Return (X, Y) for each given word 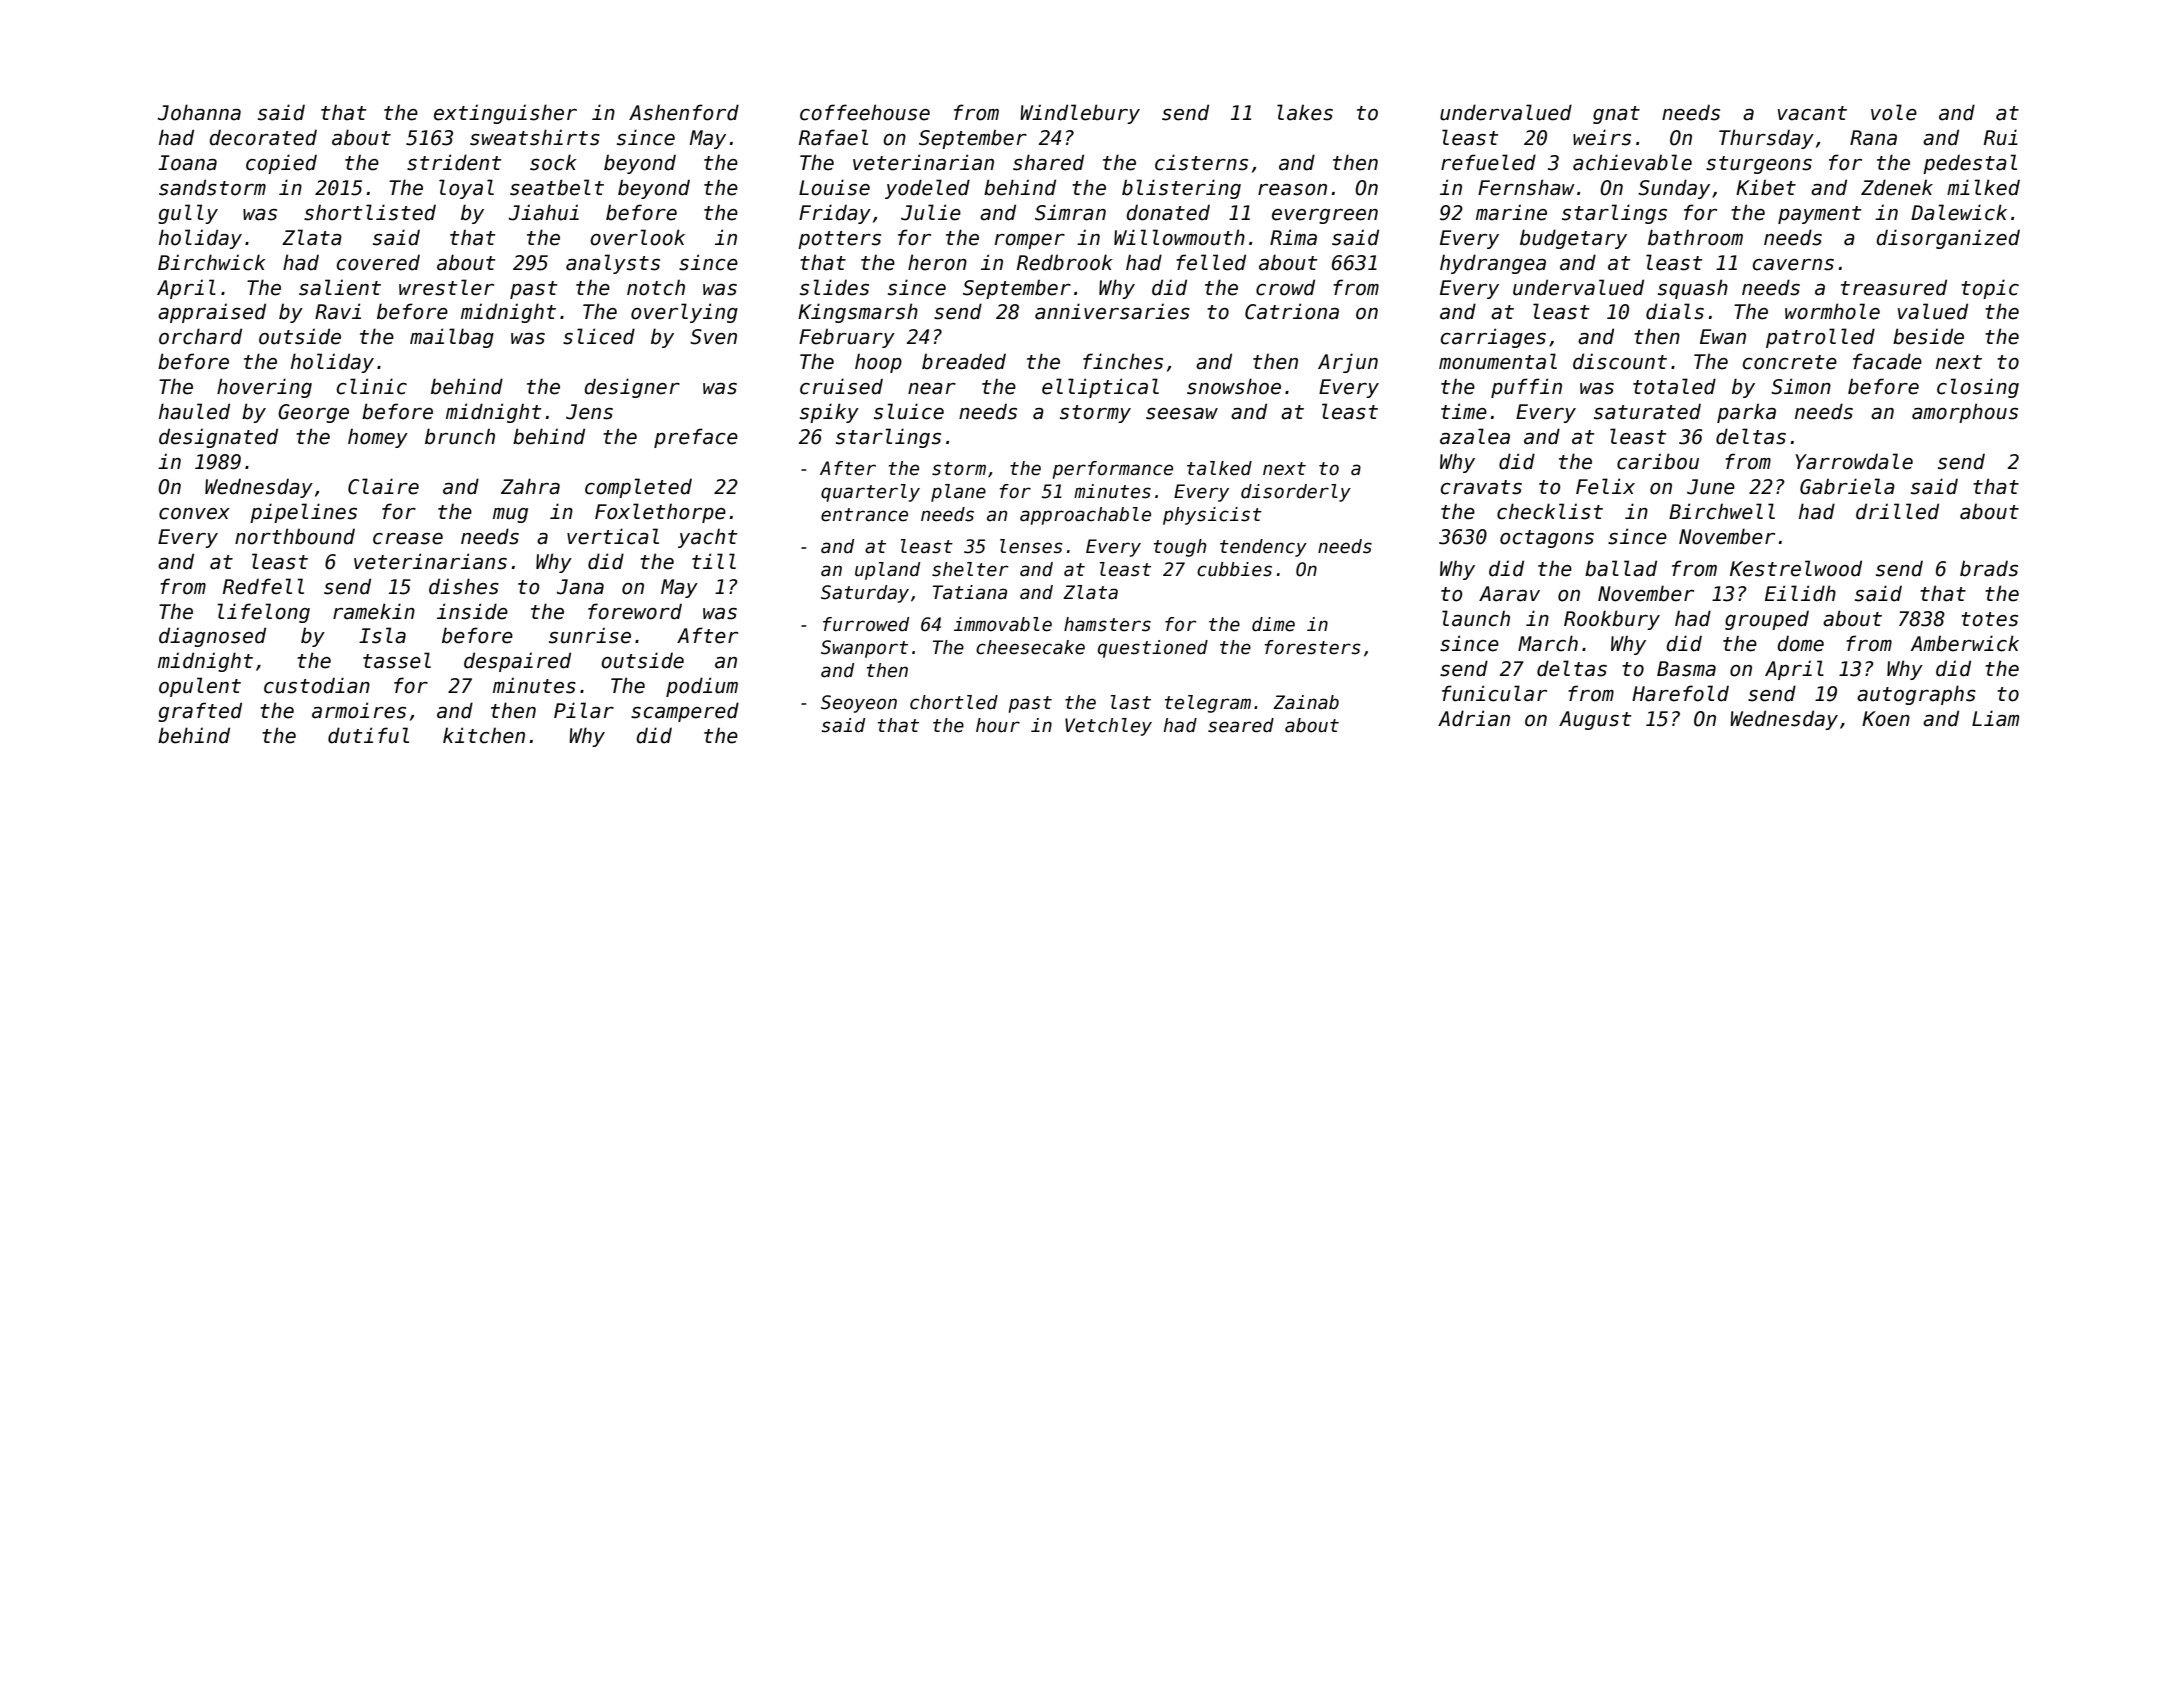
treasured (1894, 287)
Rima (1293, 237)
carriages (1493, 338)
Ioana (187, 163)
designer (632, 388)
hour (998, 725)
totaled (1674, 386)
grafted (200, 712)
